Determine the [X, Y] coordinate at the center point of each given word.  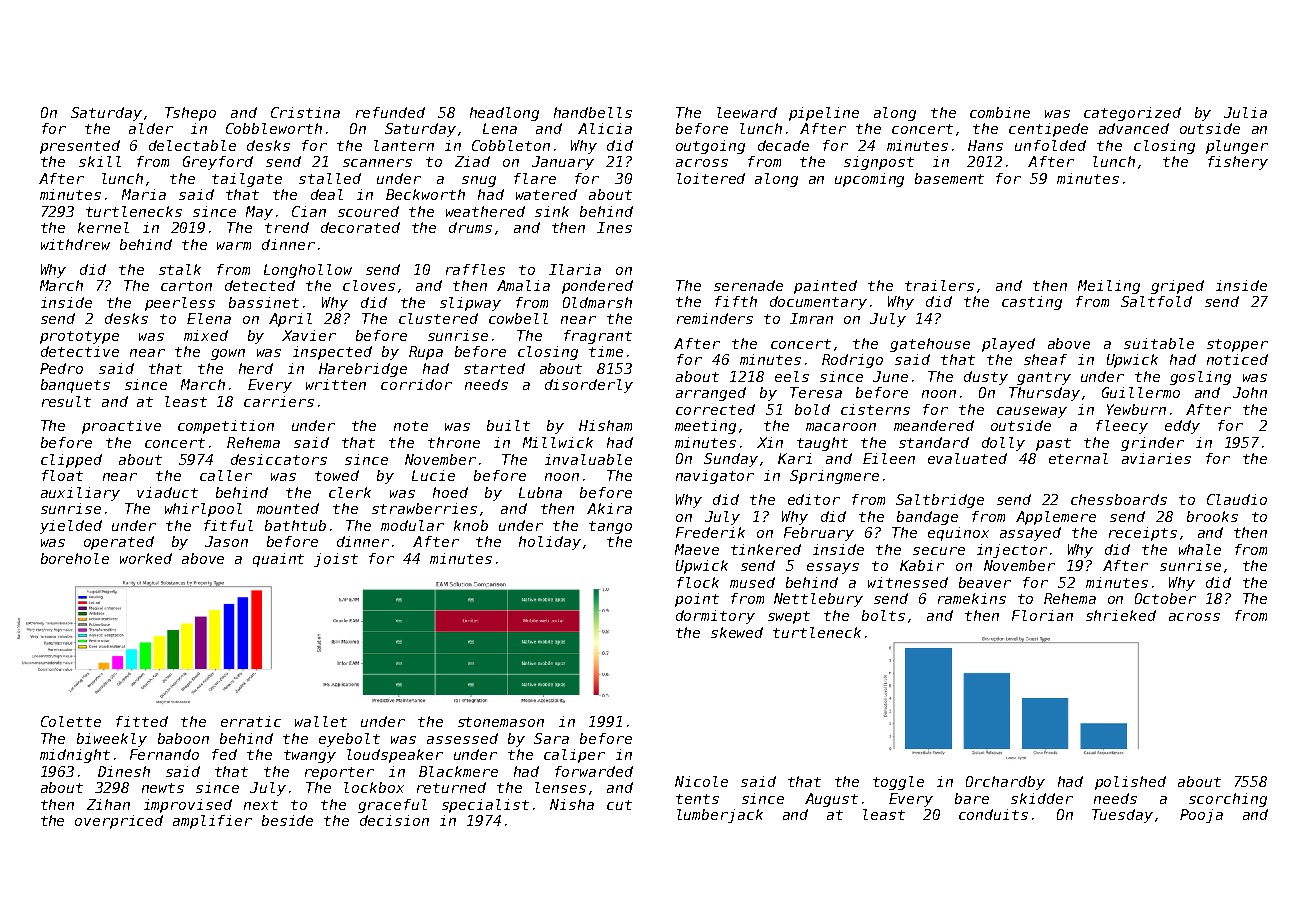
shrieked [1121, 615]
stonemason [501, 722]
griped [1177, 287]
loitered [711, 178]
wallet [321, 721]
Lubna [540, 492]
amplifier [212, 822]
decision [394, 820]
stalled [330, 178]
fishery [1238, 163]
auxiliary [80, 494]
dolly [1003, 444]
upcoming [869, 180]
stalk [180, 269]
